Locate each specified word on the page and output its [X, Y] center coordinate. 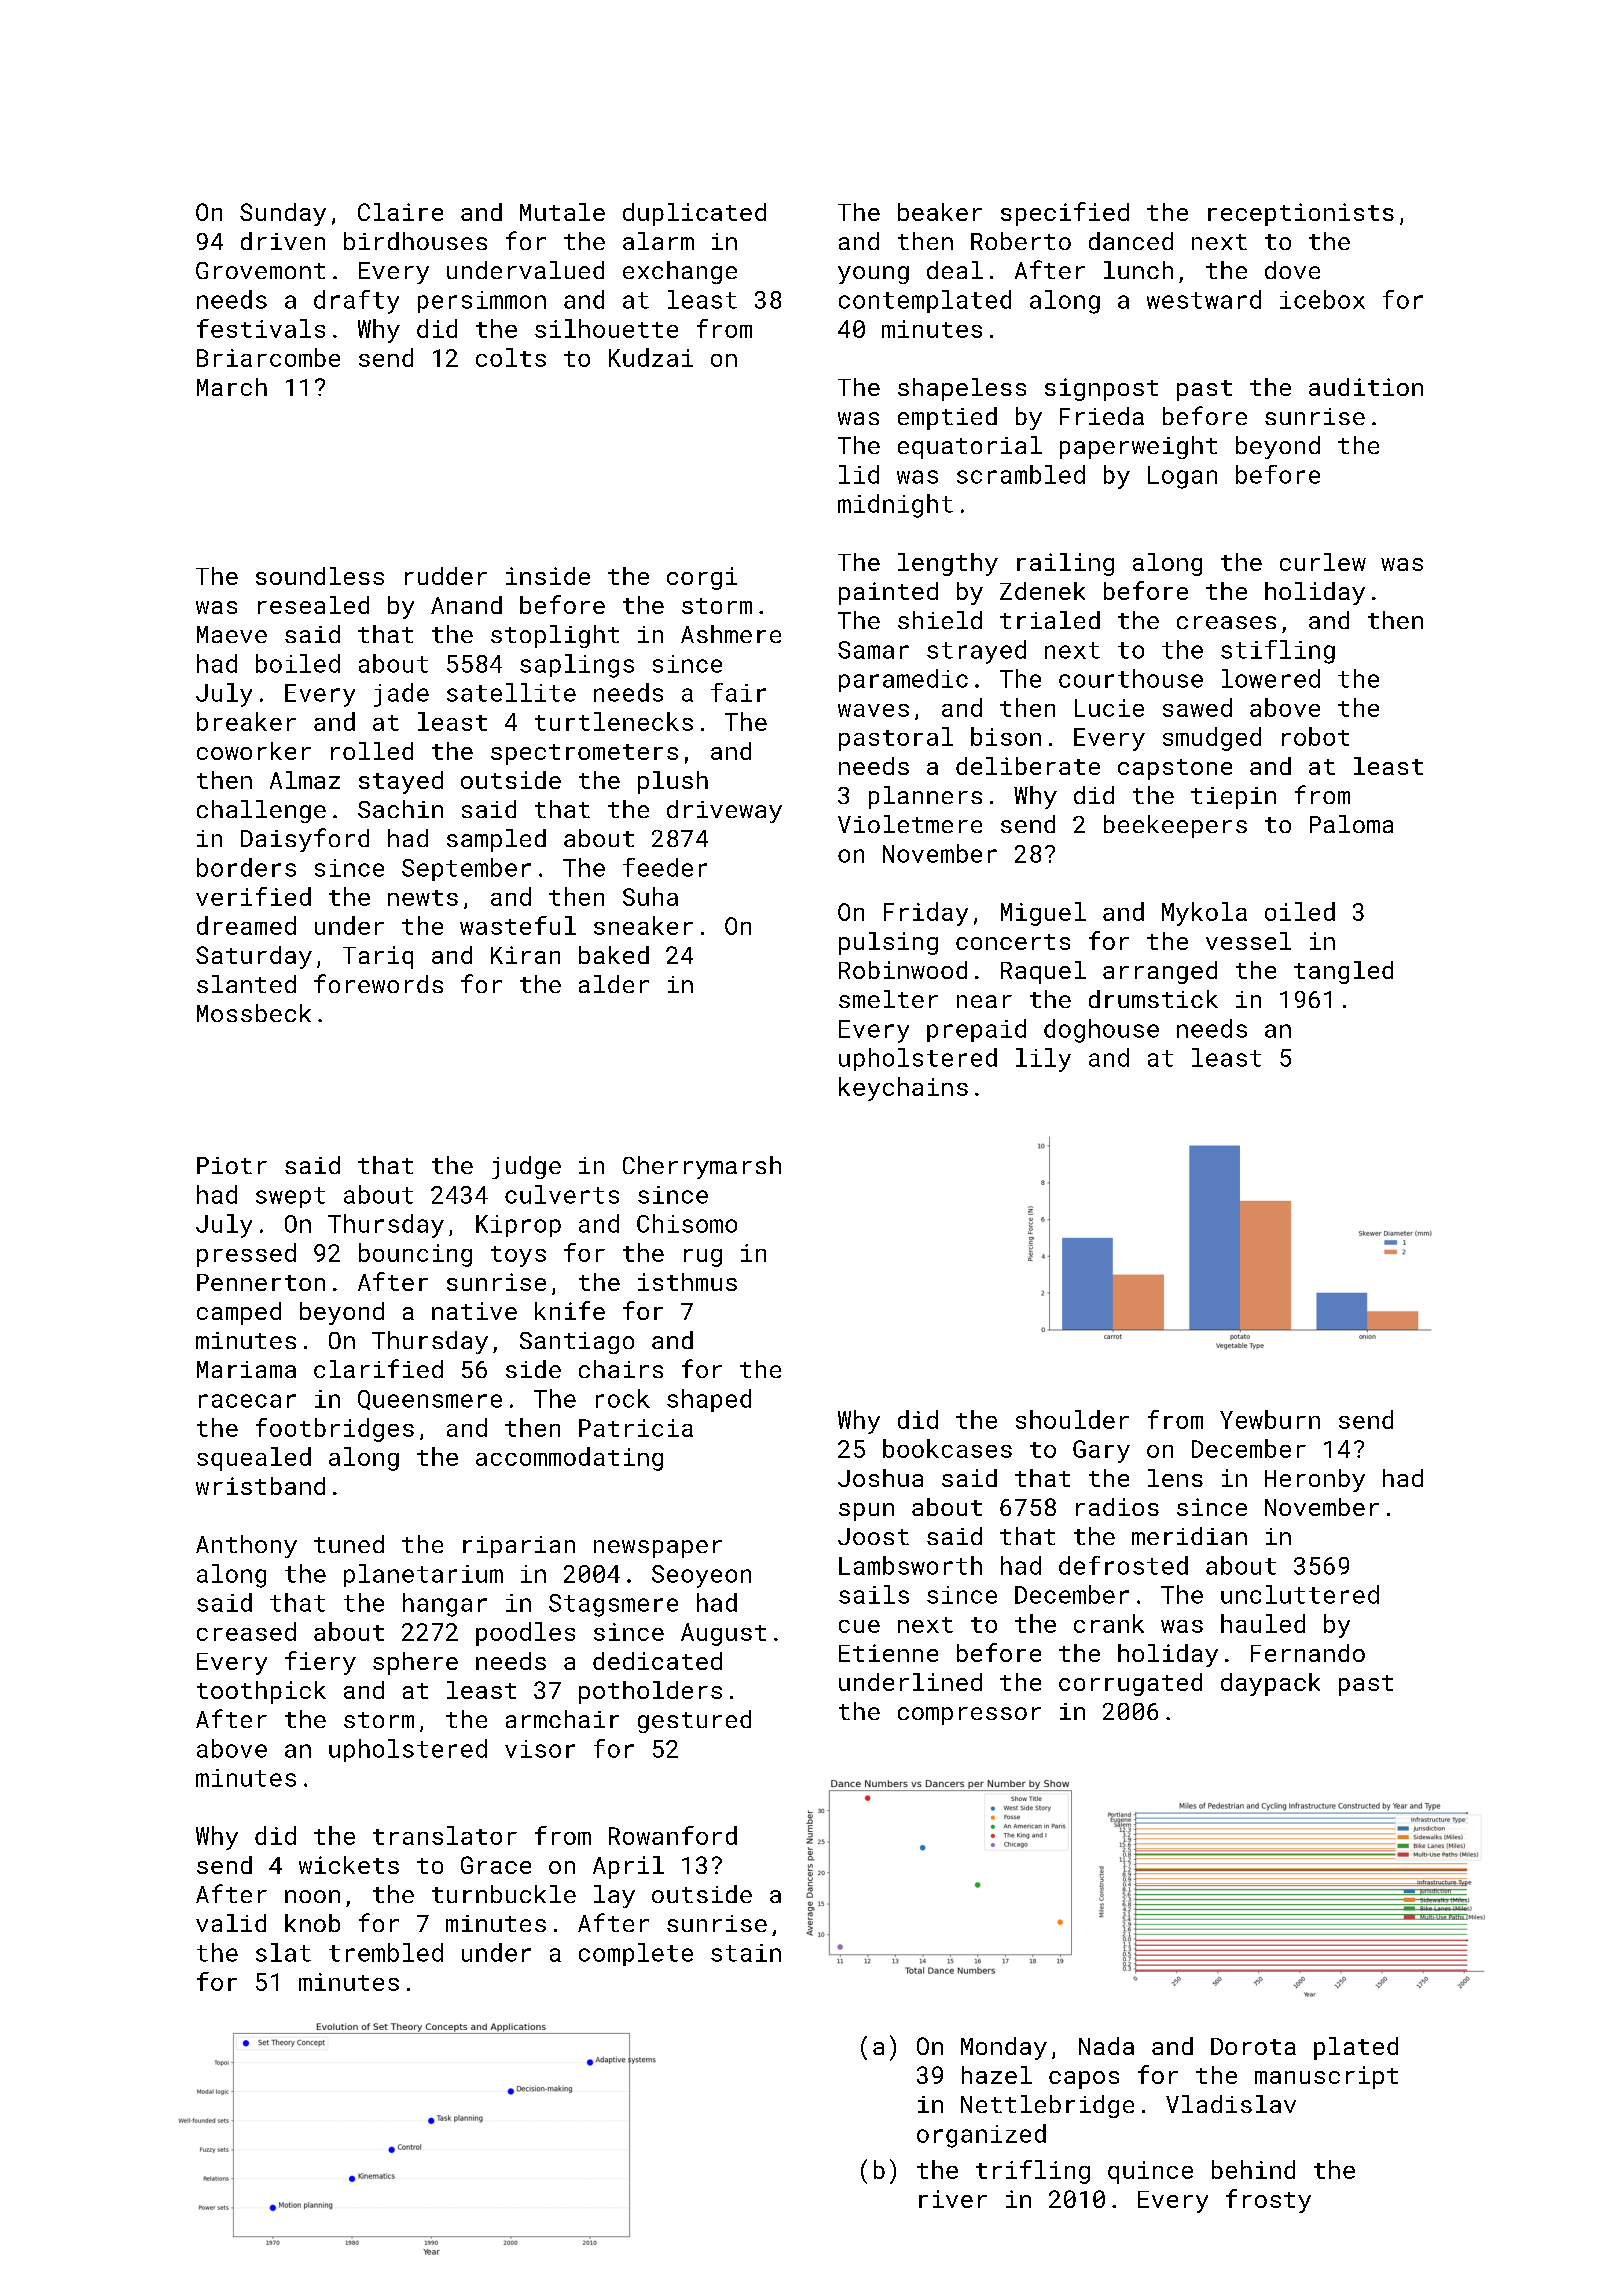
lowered [1271, 678]
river [953, 2199]
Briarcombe [268, 357]
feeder [665, 867]
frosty [1268, 2201]
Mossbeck [254, 1013]
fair [738, 692]
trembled [386, 1952]
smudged [1212, 739]
